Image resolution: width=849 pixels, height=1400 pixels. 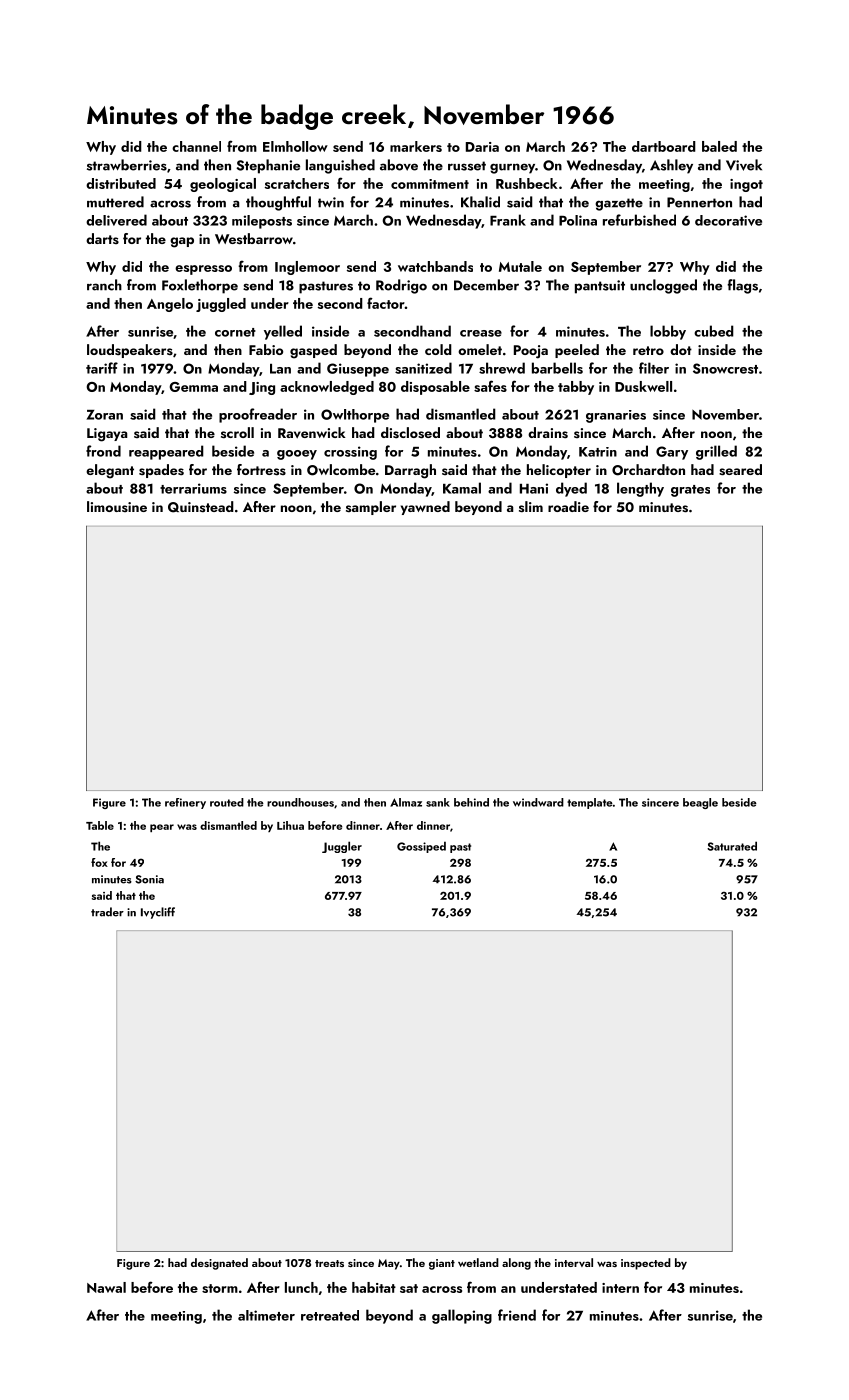 I want to click on galloping, so click(x=462, y=1316).
